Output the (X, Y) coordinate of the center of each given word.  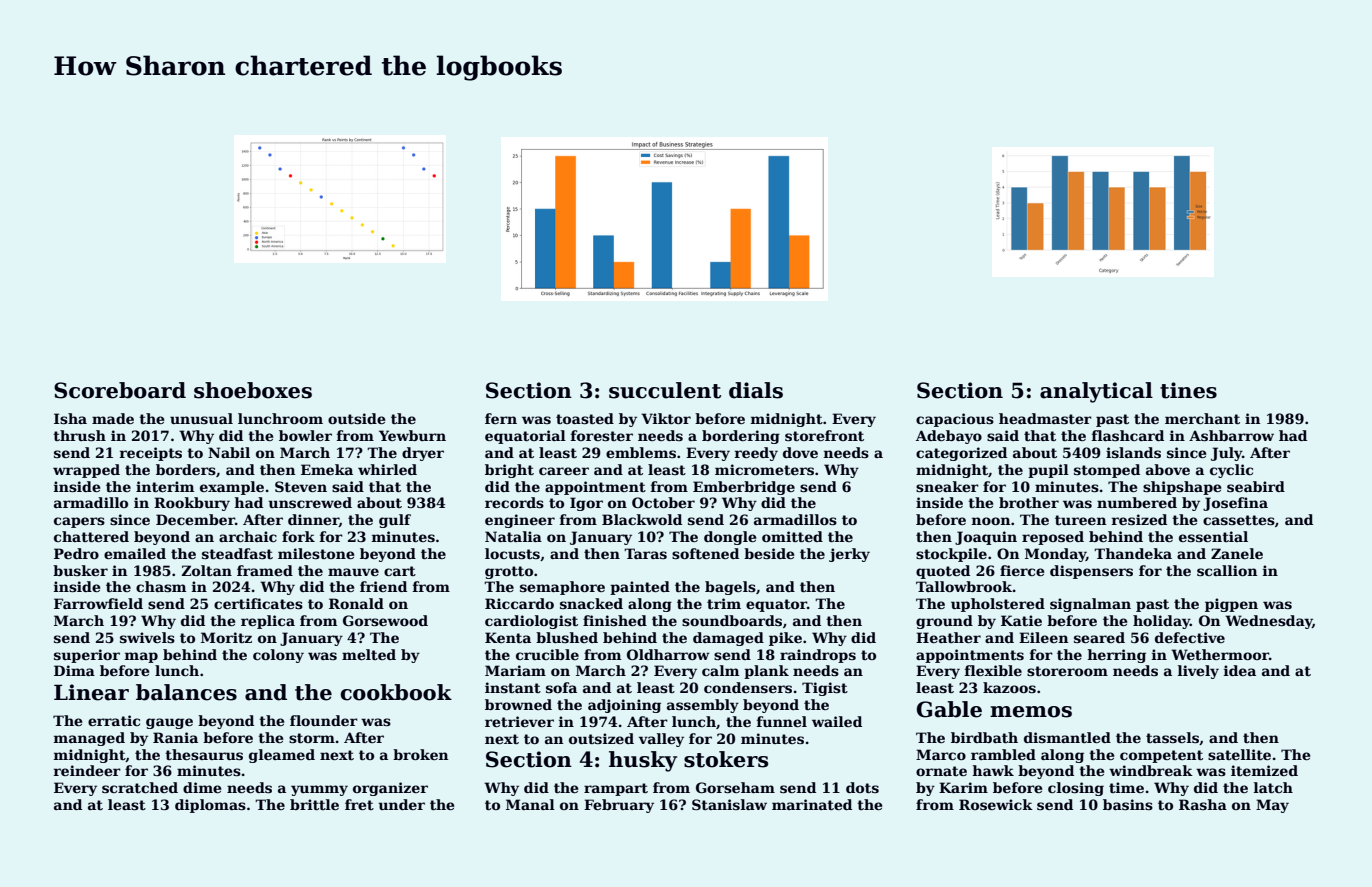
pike (785, 639)
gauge (169, 723)
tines (1188, 390)
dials (756, 390)
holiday (1161, 622)
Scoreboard (120, 390)
